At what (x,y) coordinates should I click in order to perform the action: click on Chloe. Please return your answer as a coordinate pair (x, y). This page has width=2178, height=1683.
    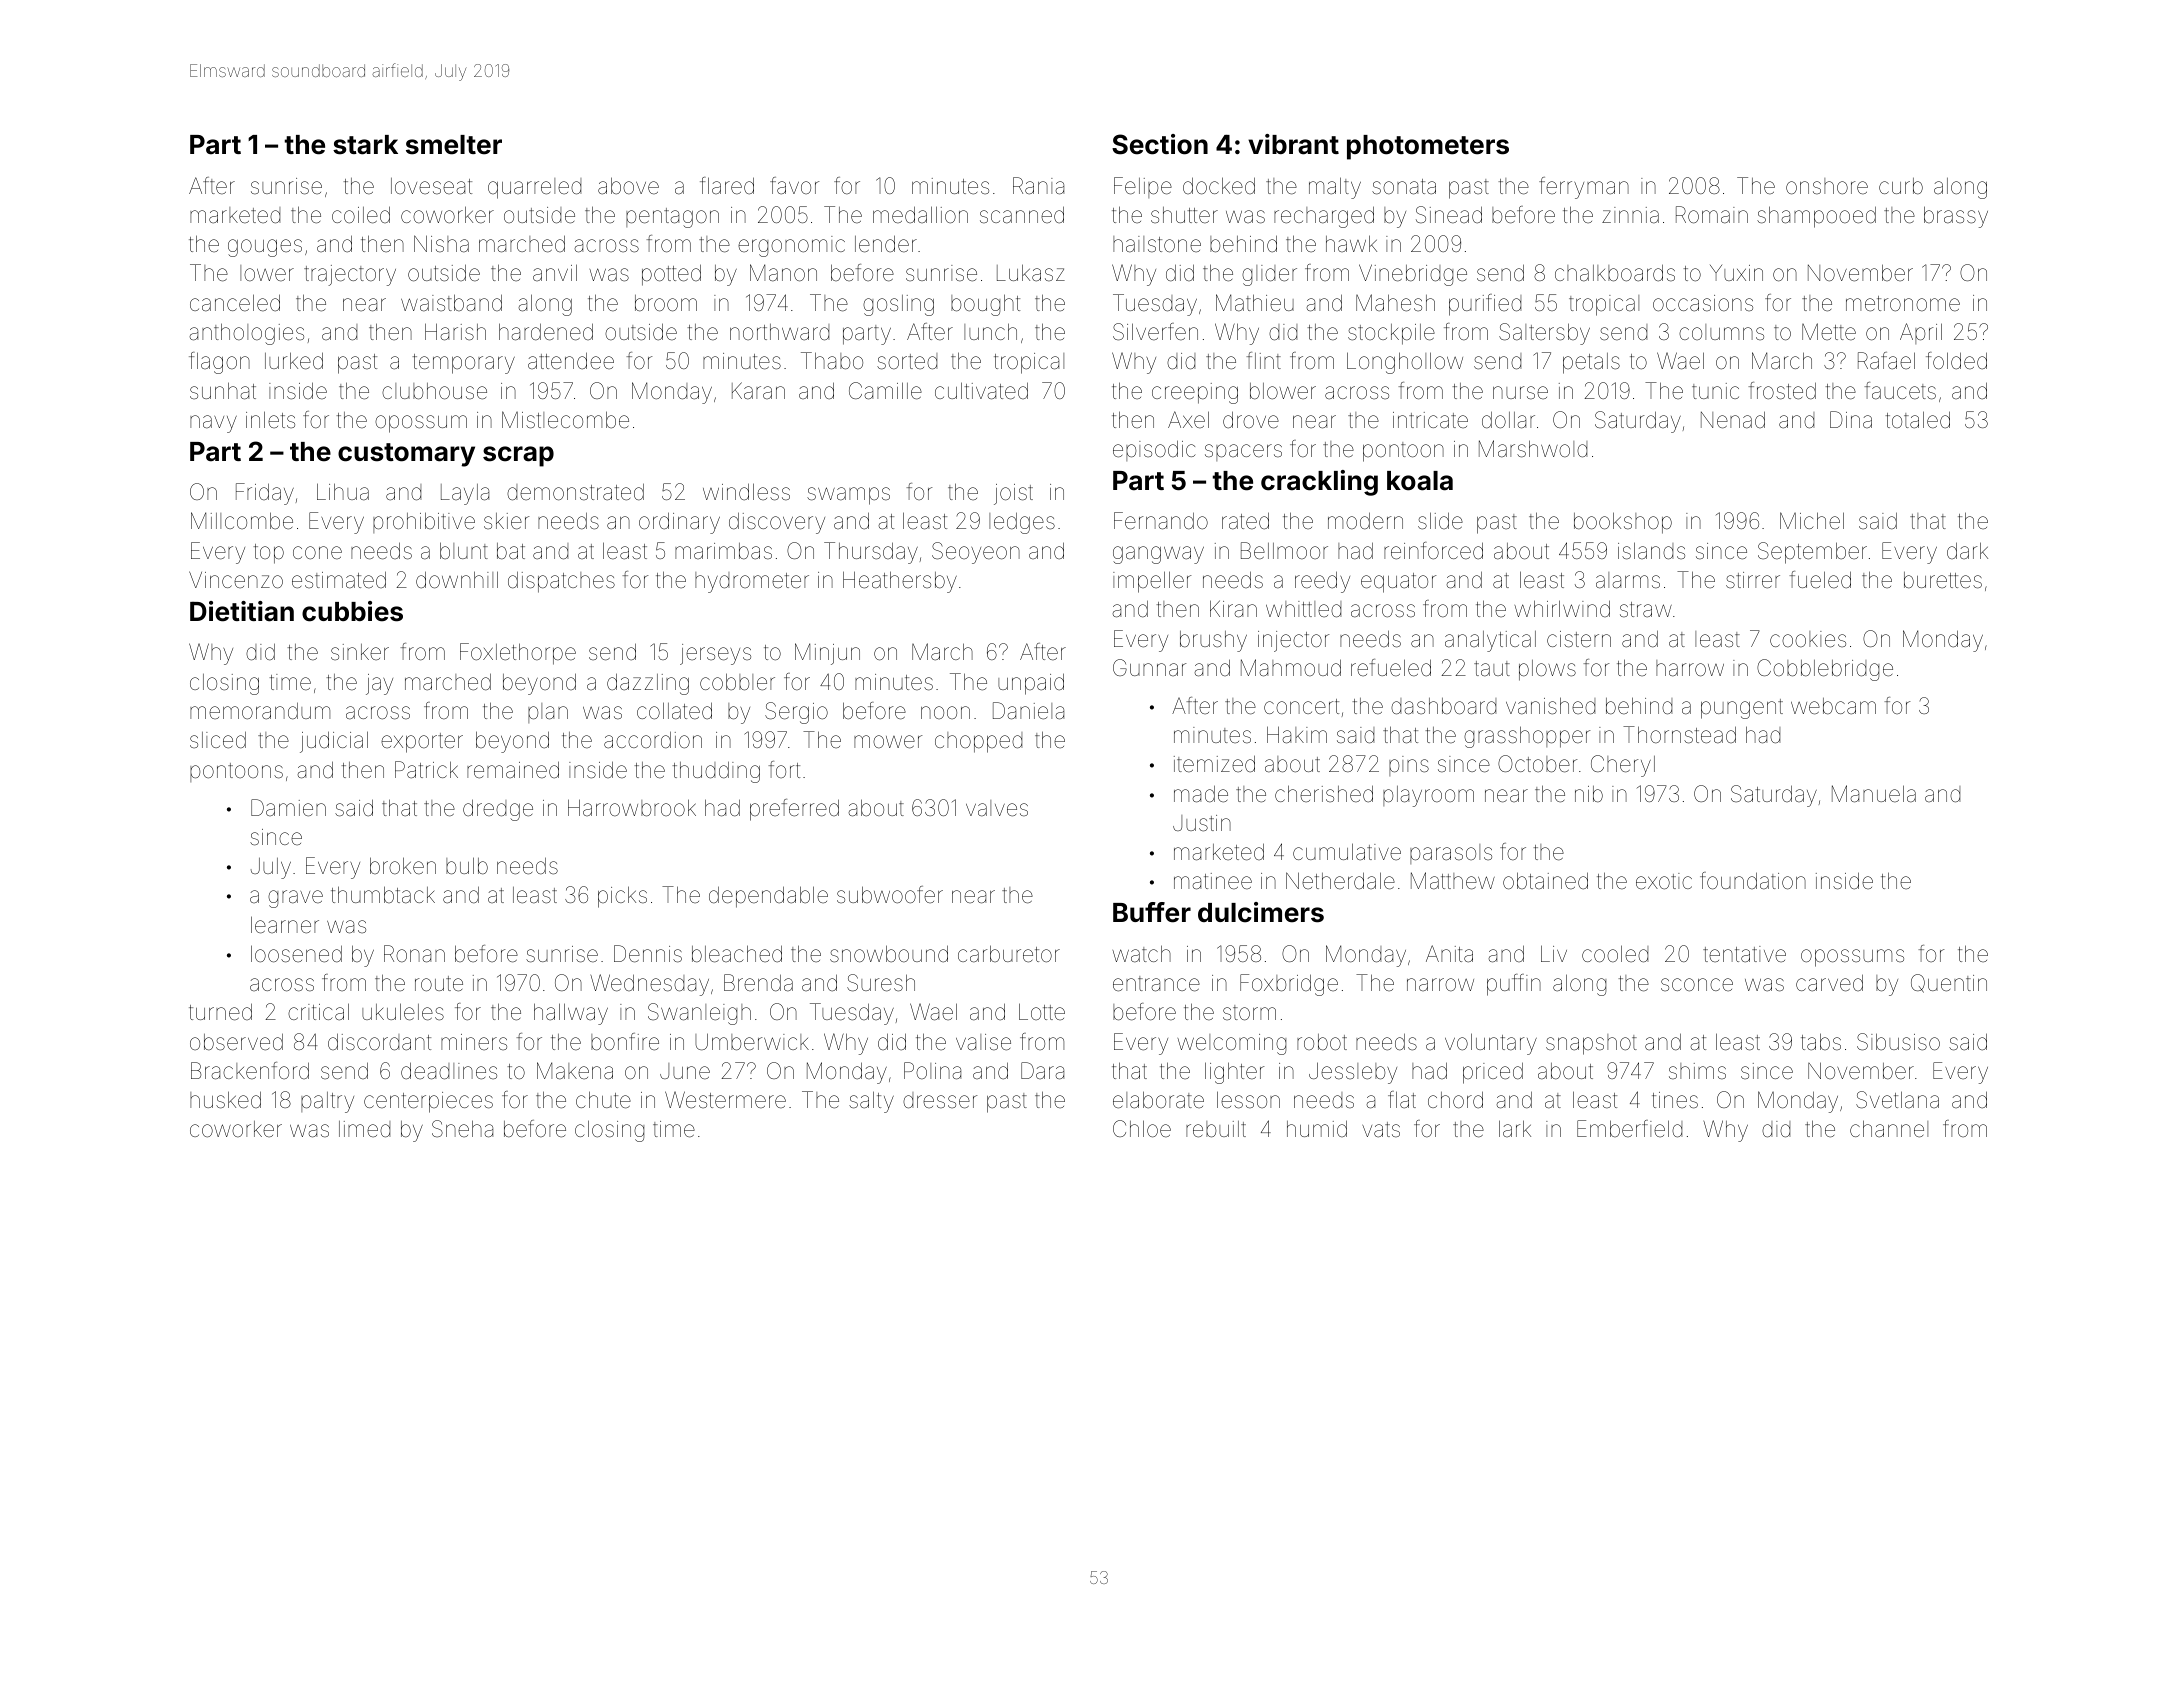
    Looking at the image, I should click on (1142, 1129).
